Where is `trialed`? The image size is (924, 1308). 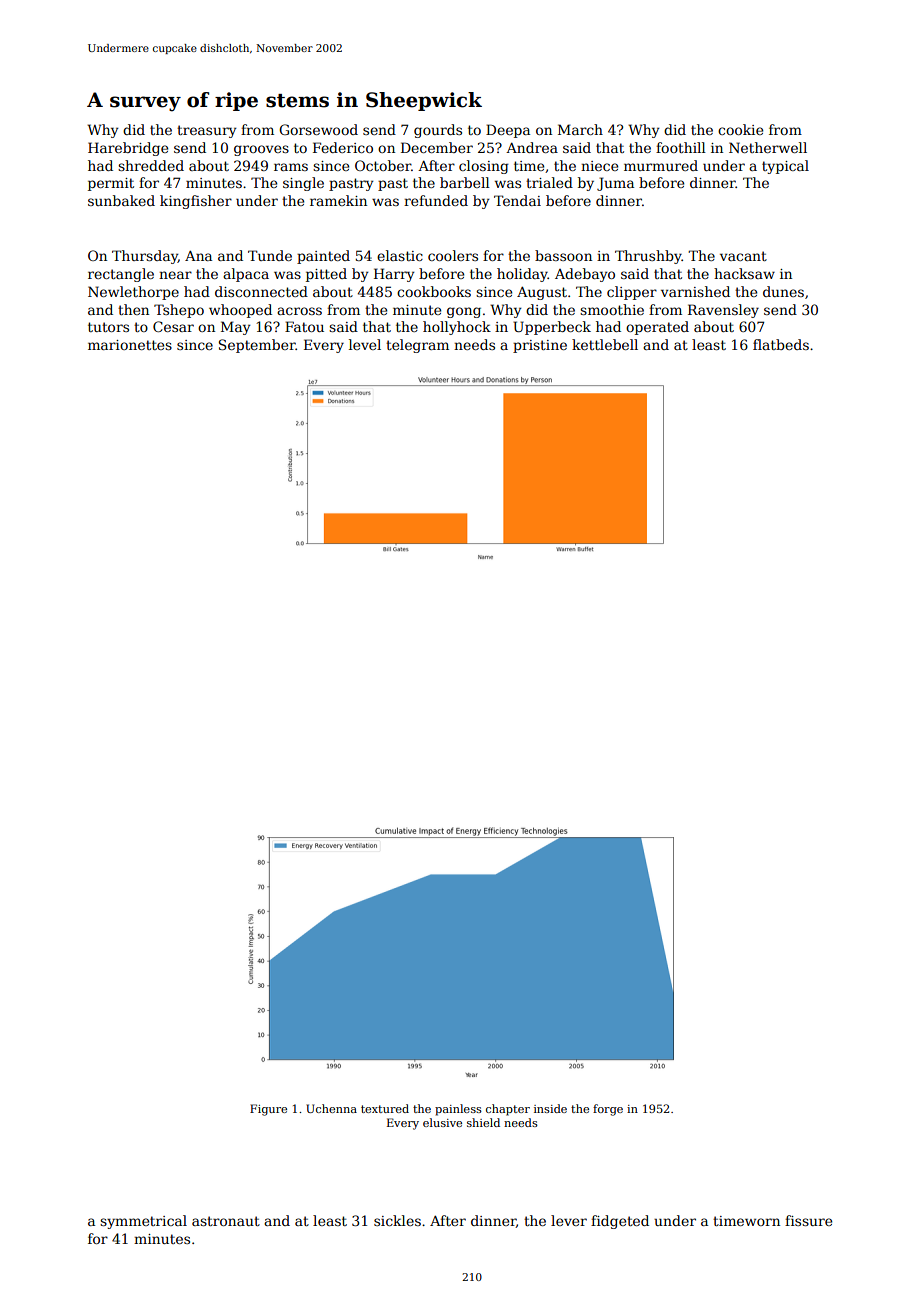 trialed is located at coordinates (549, 182).
